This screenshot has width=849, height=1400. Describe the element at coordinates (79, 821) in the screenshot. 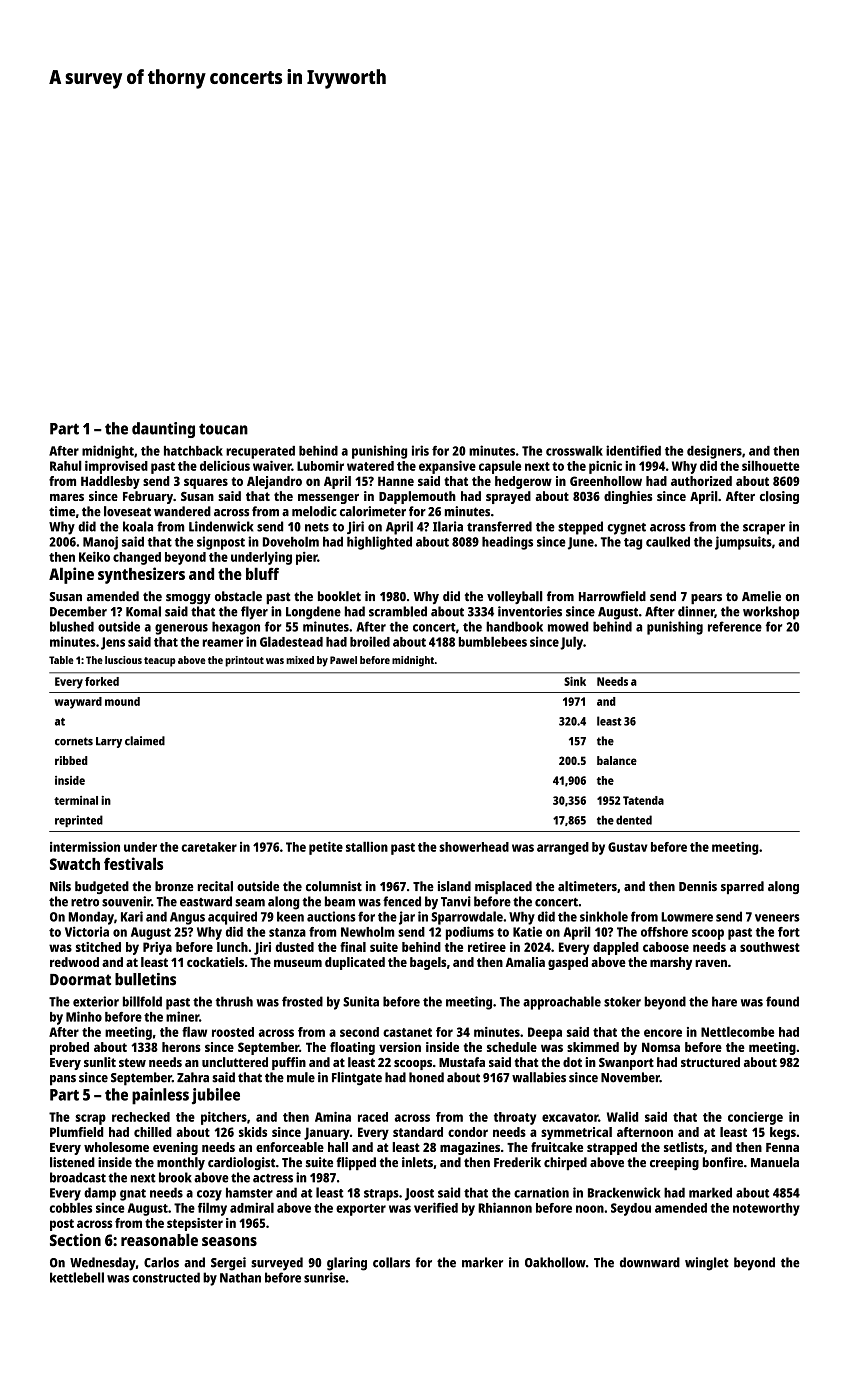

I see `reprinted` at that location.
